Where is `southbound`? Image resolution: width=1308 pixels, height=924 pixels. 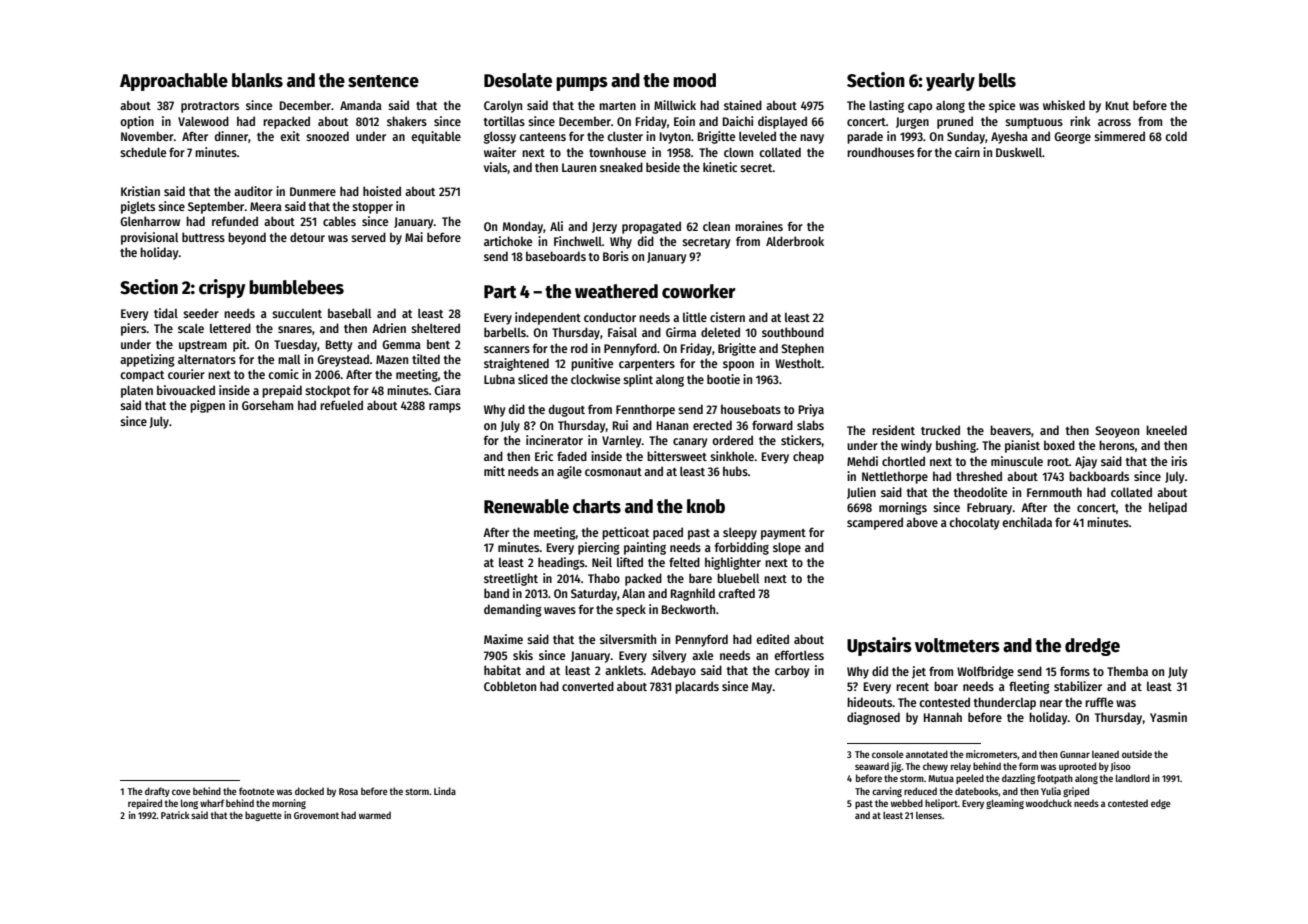
southbound is located at coordinates (793, 332).
